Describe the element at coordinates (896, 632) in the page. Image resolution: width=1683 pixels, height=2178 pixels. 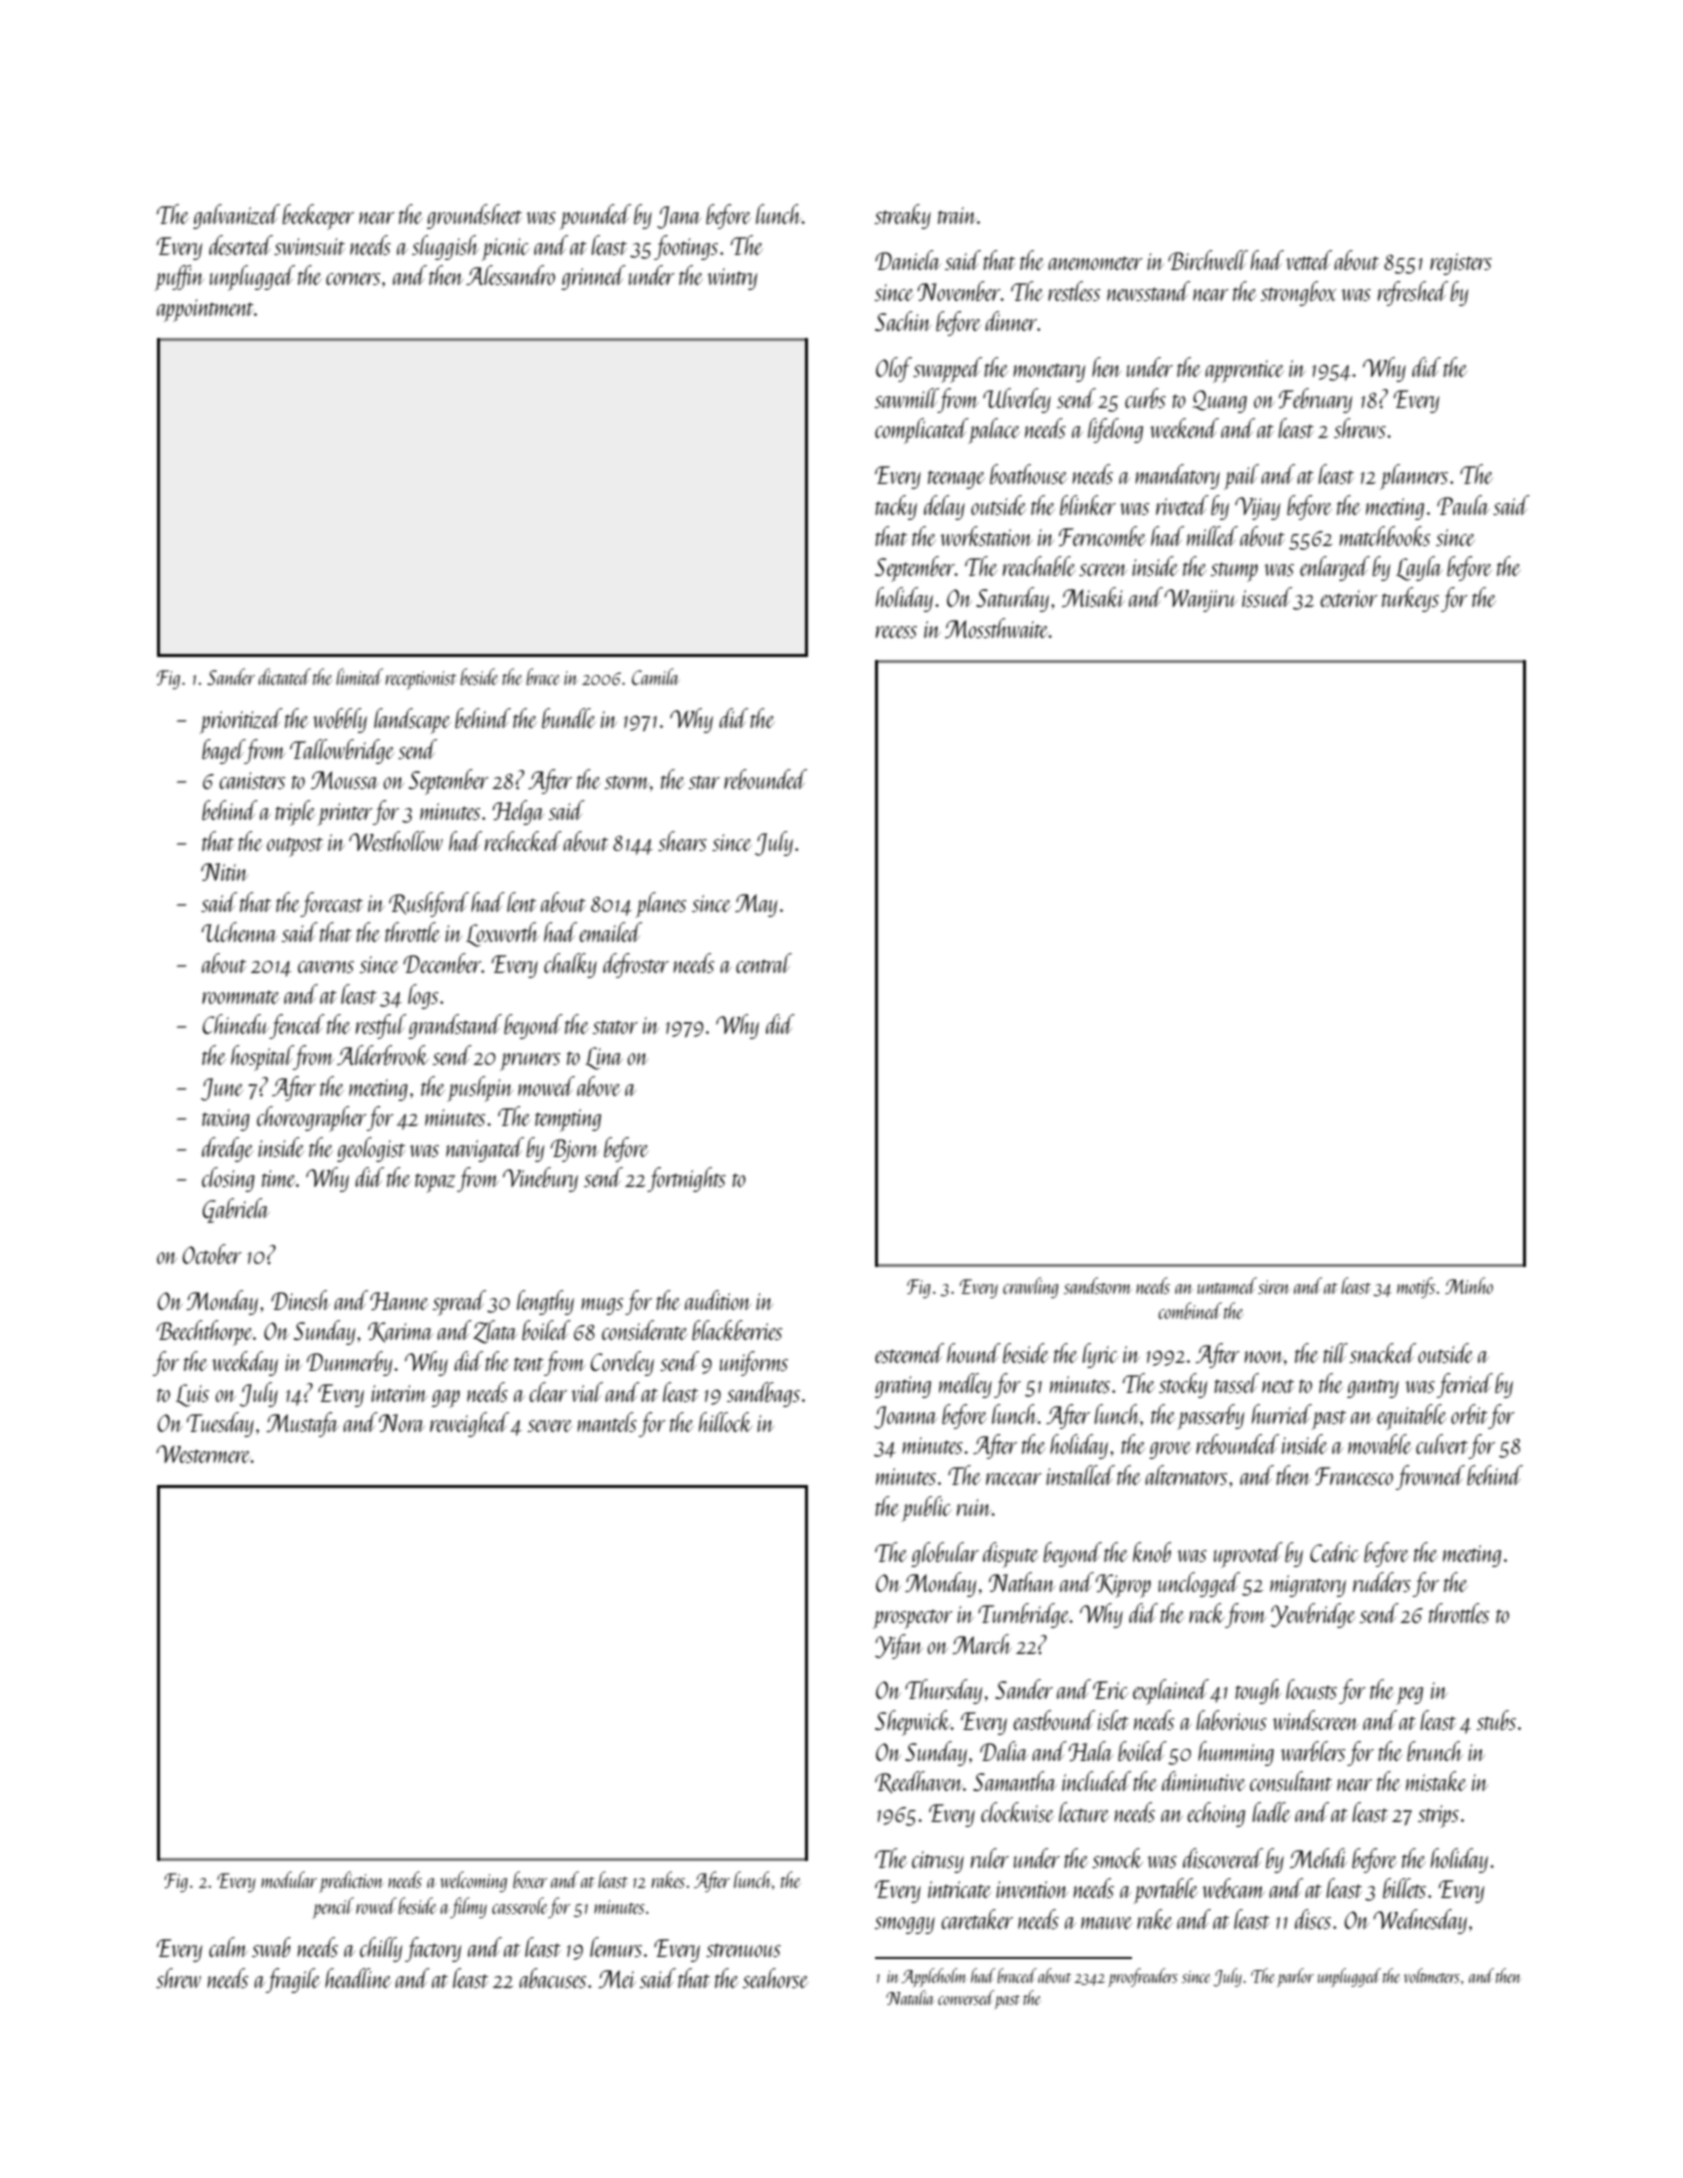
I see `recess` at that location.
